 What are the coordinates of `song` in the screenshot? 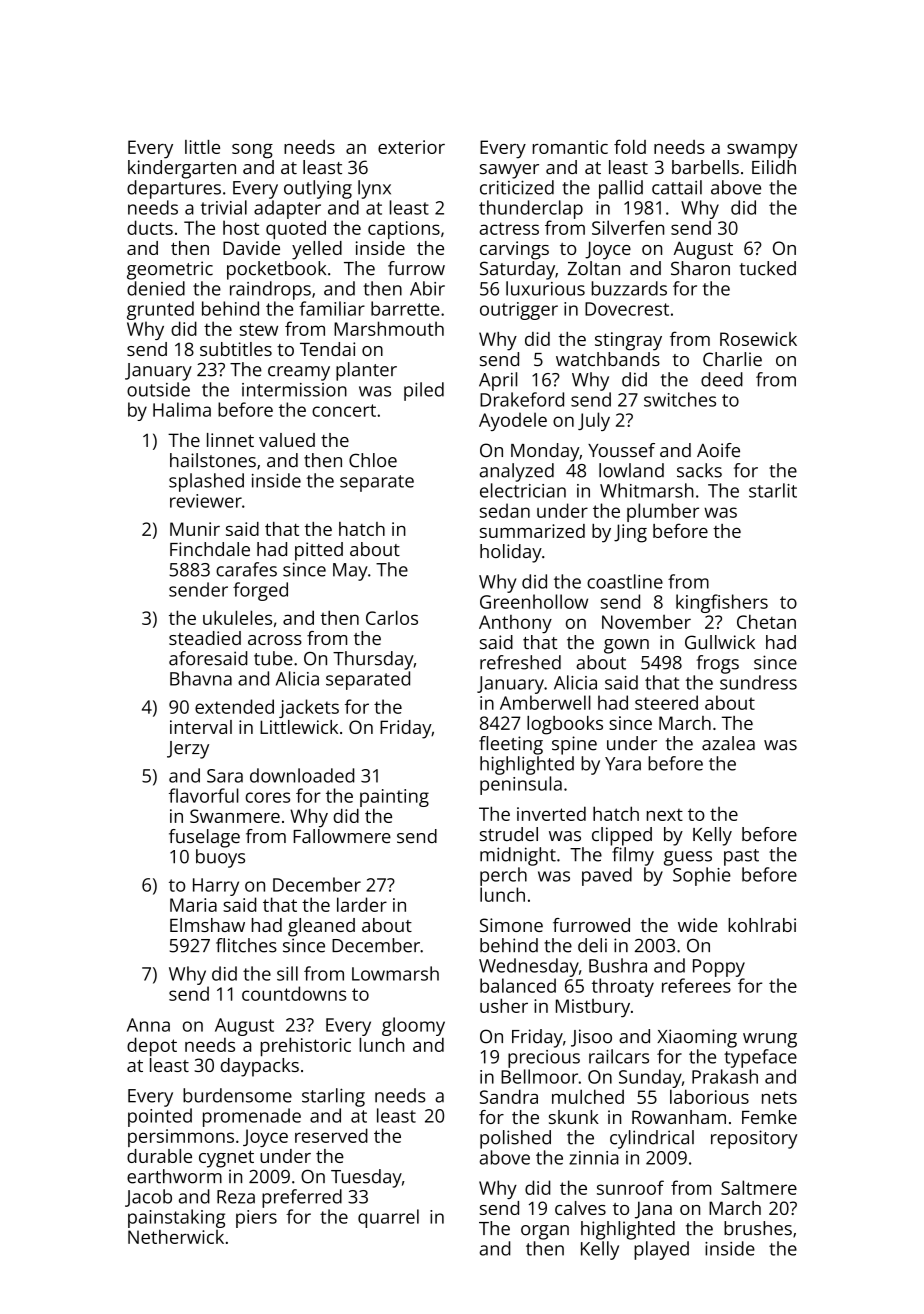 It's located at (252, 151).
